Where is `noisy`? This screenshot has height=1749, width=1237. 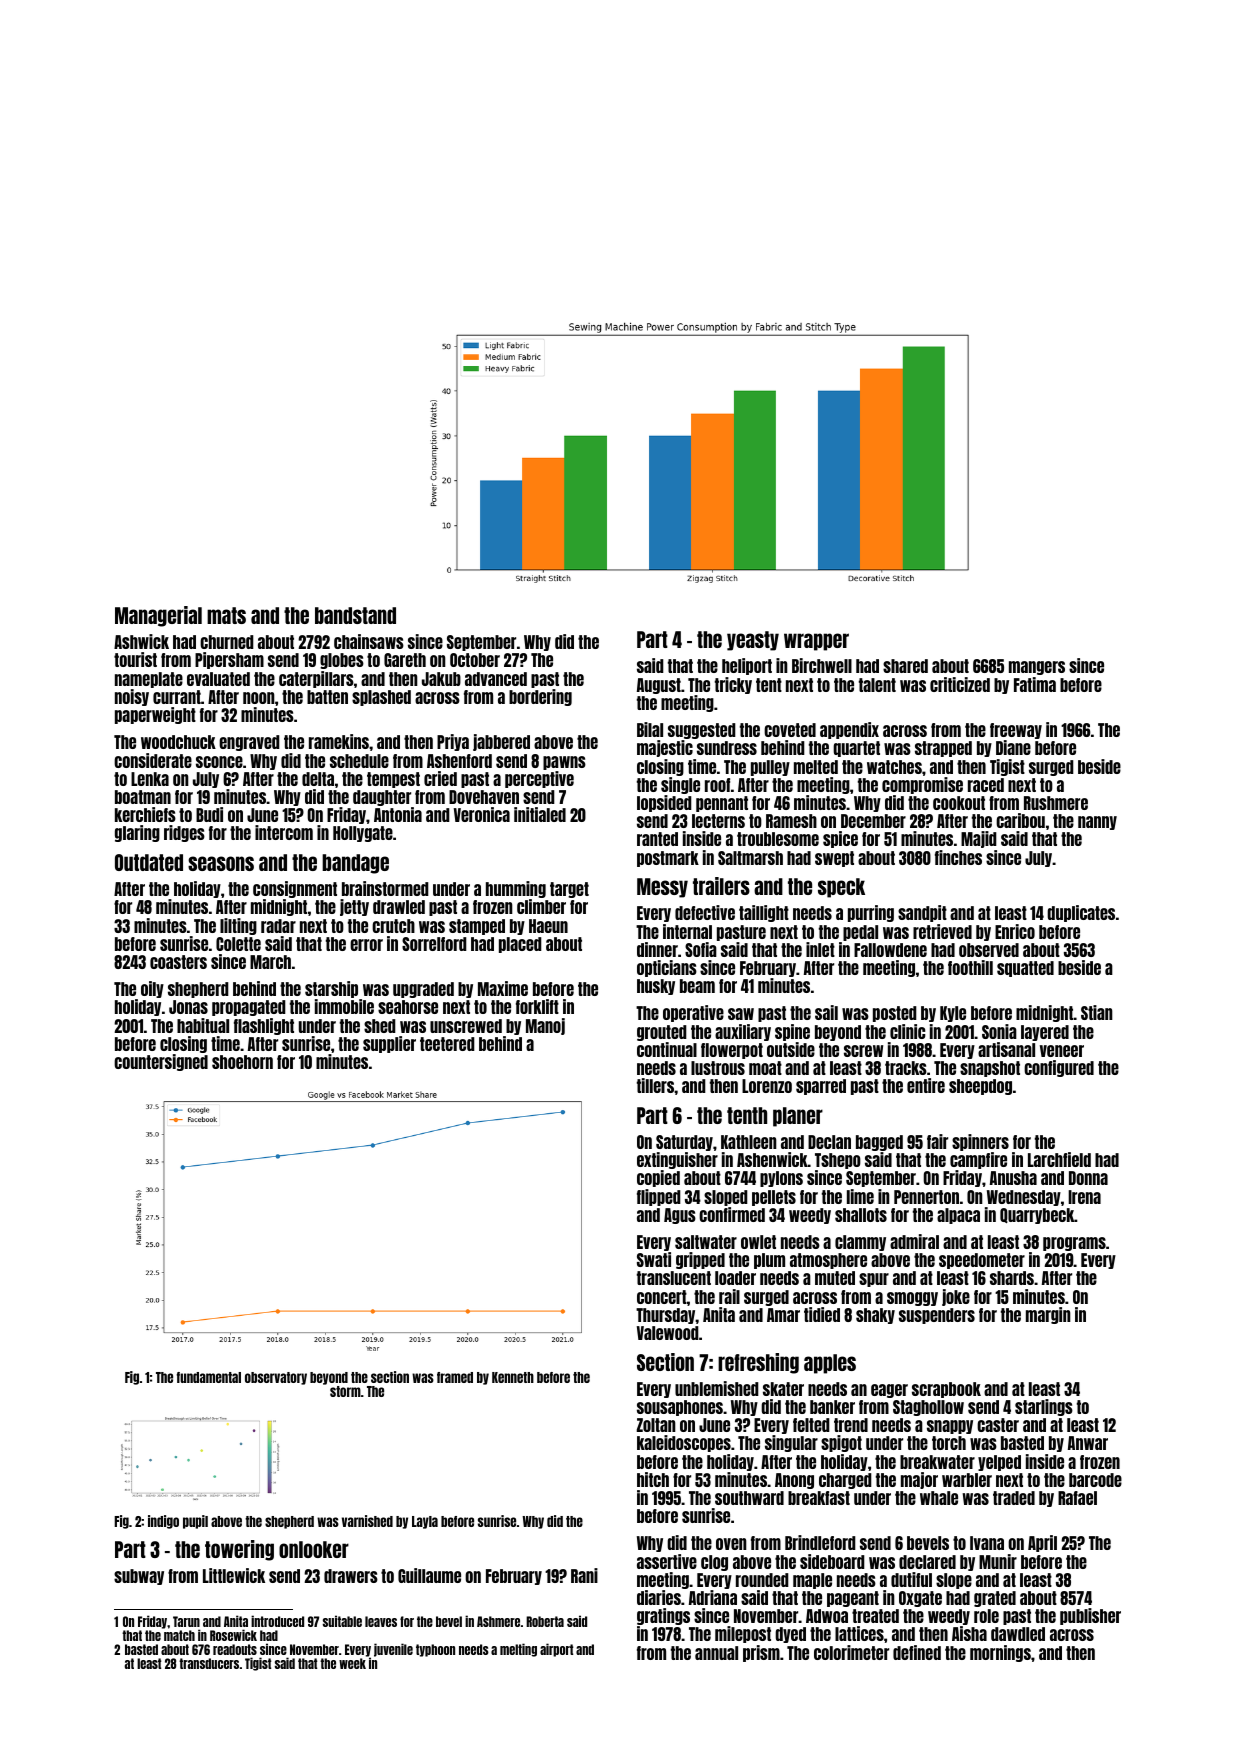 noisy is located at coordinates (132, 697).
